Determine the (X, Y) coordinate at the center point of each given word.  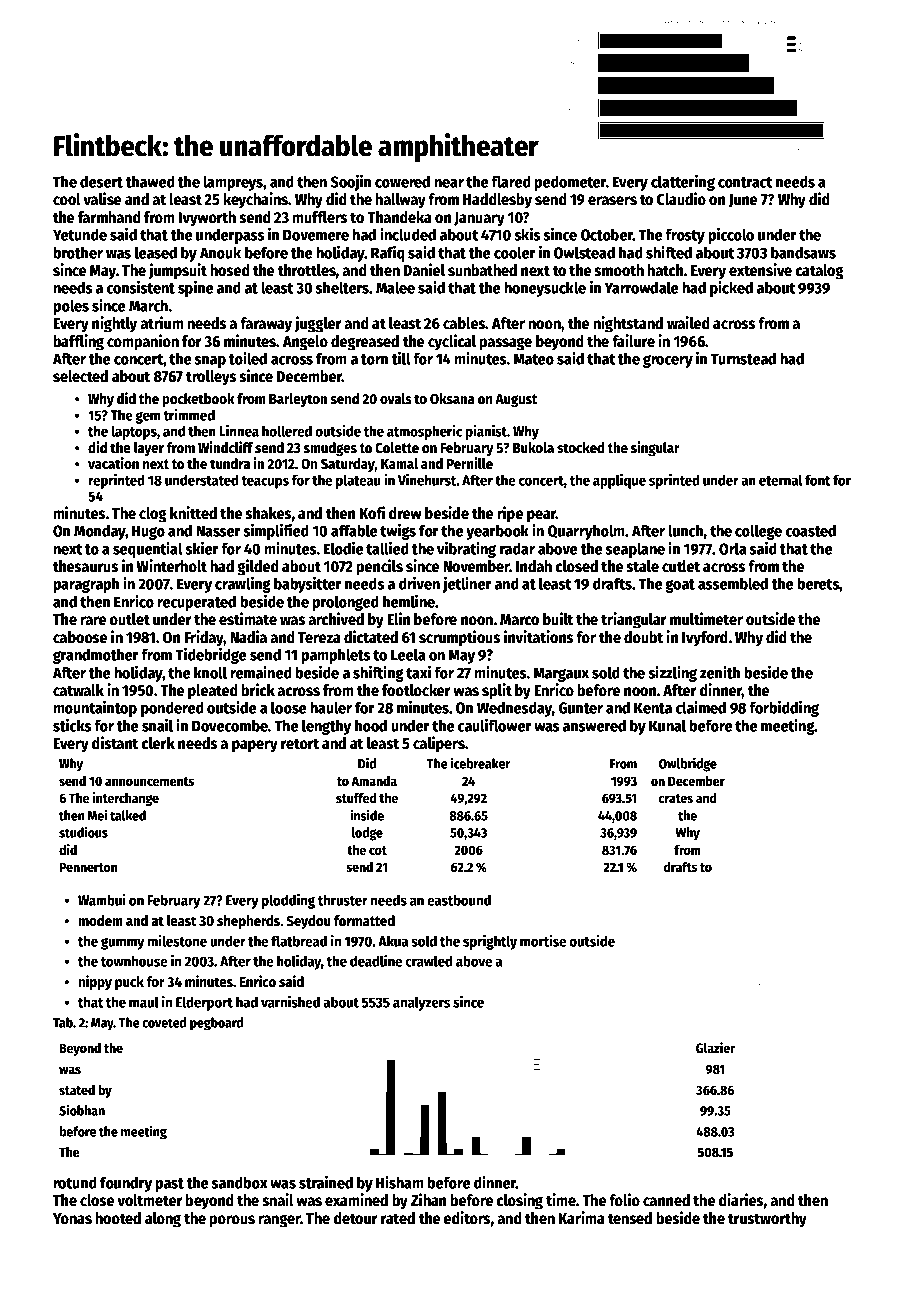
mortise (543, 941)
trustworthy (767, 1220)
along (163, 1220)
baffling (78, 342)
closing (520, 1201)
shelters (342, 287)
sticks (72, 725)
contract (745, 182)
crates (676, 798)
